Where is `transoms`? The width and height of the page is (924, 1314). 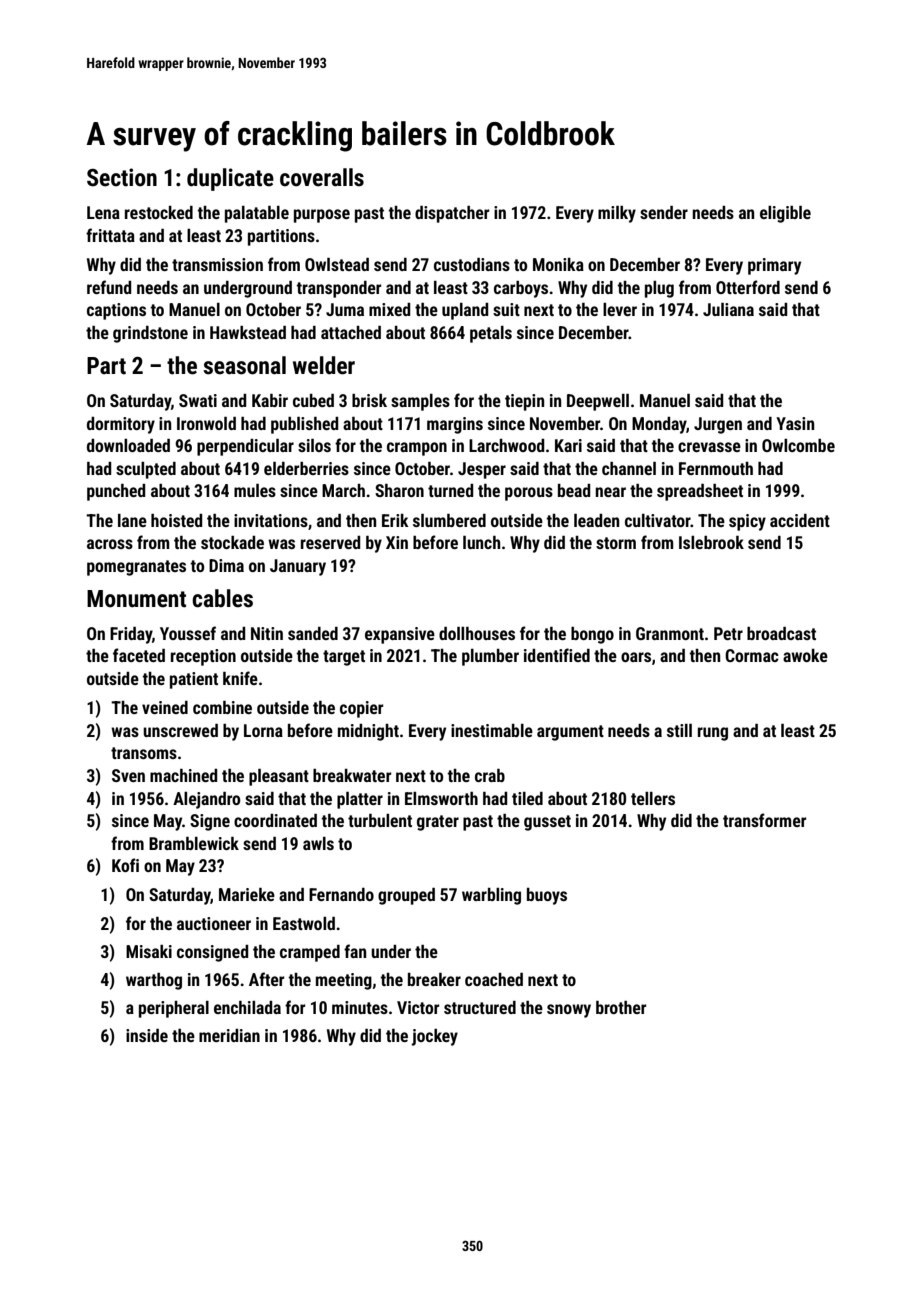 transoms is located at coordinates (144, 753).
